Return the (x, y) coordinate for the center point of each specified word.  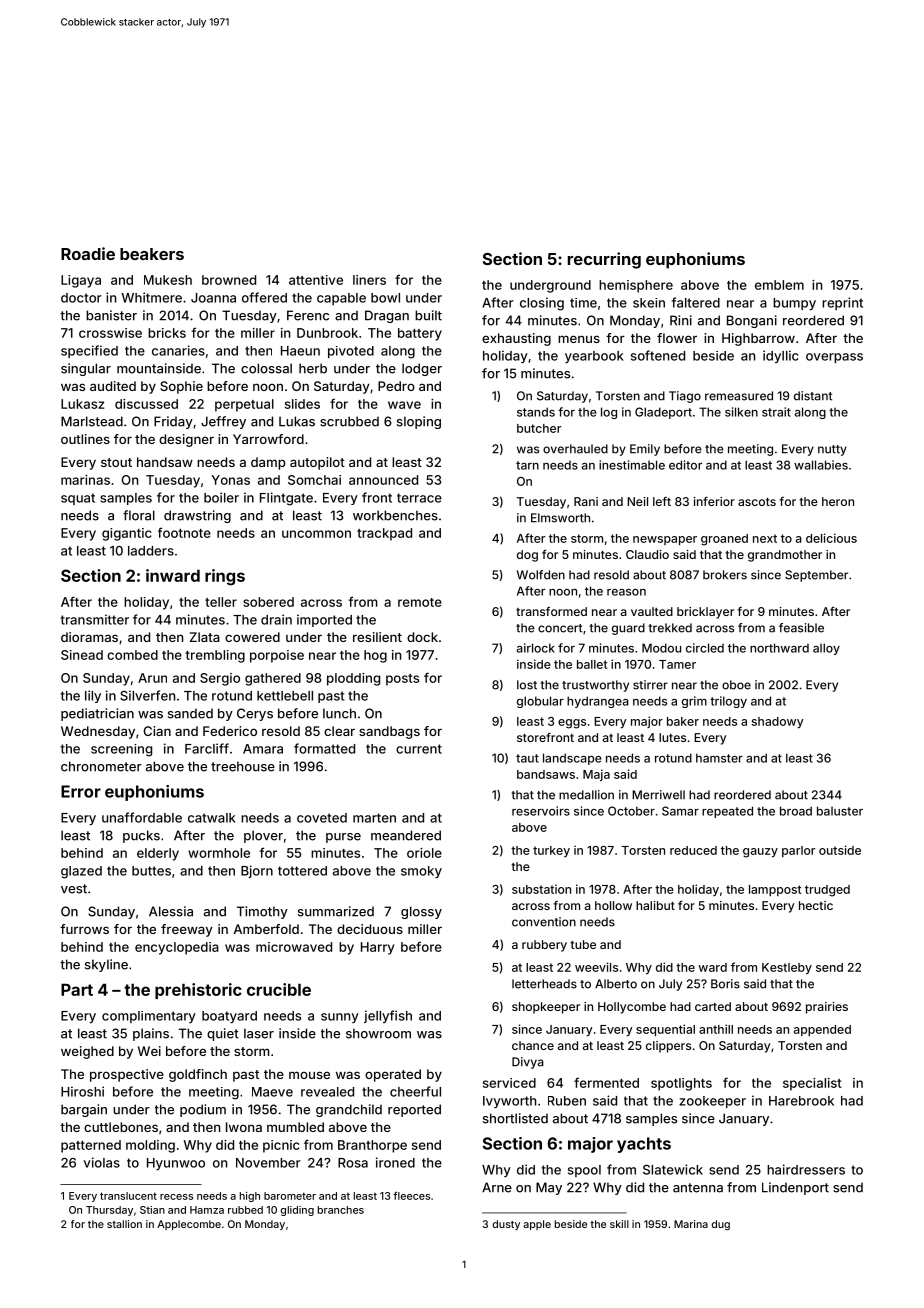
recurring (604, 260)
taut (527, 758)
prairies (827, 1008)
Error (81, 791)
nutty (832, 450)
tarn (527, 465)
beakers (152, 254)
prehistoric (198, 991)
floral (139, 515)
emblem (779, 285)
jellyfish (388, 1016)
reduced (693, 850)
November (268, 1163)
